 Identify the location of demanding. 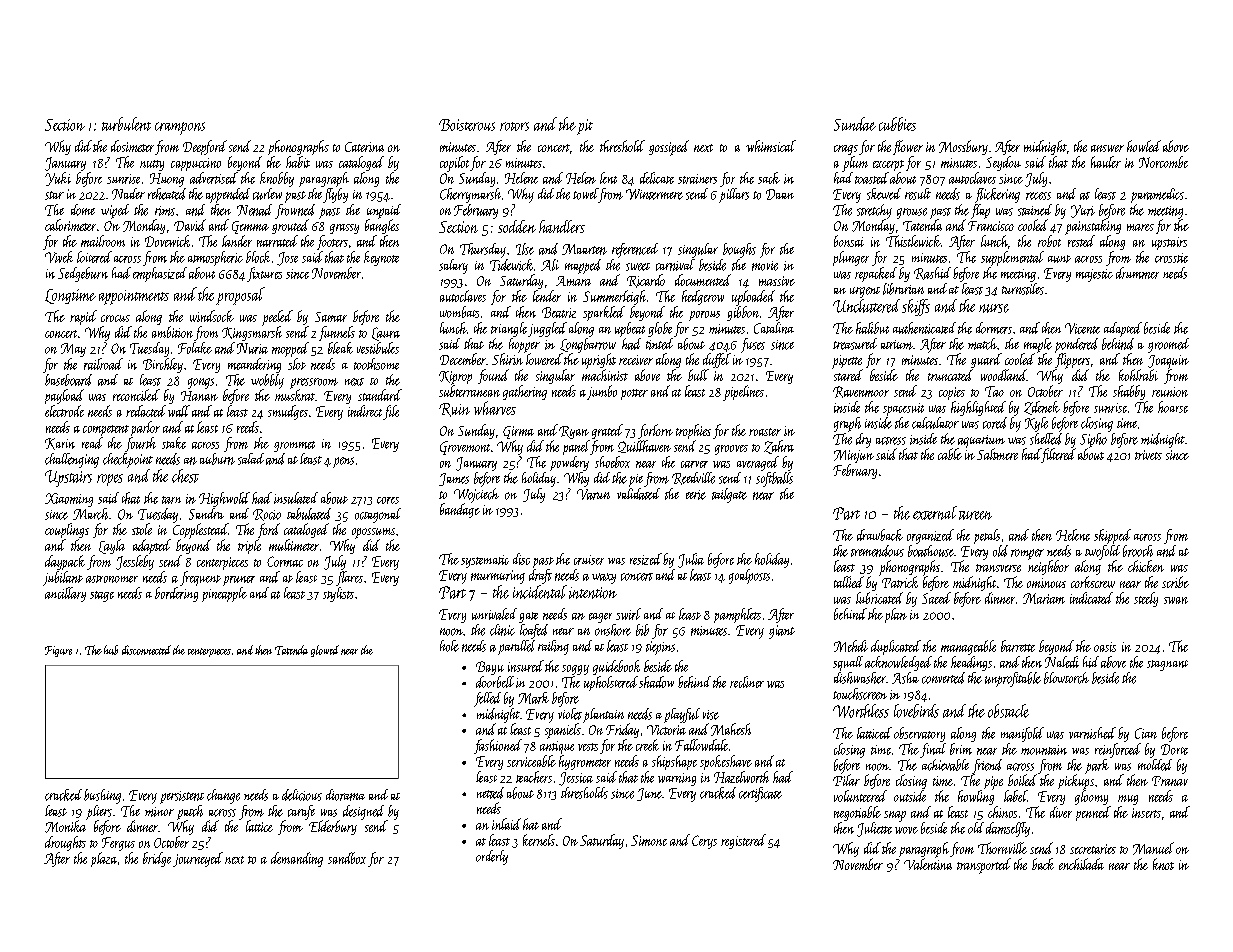
(297, 859).
